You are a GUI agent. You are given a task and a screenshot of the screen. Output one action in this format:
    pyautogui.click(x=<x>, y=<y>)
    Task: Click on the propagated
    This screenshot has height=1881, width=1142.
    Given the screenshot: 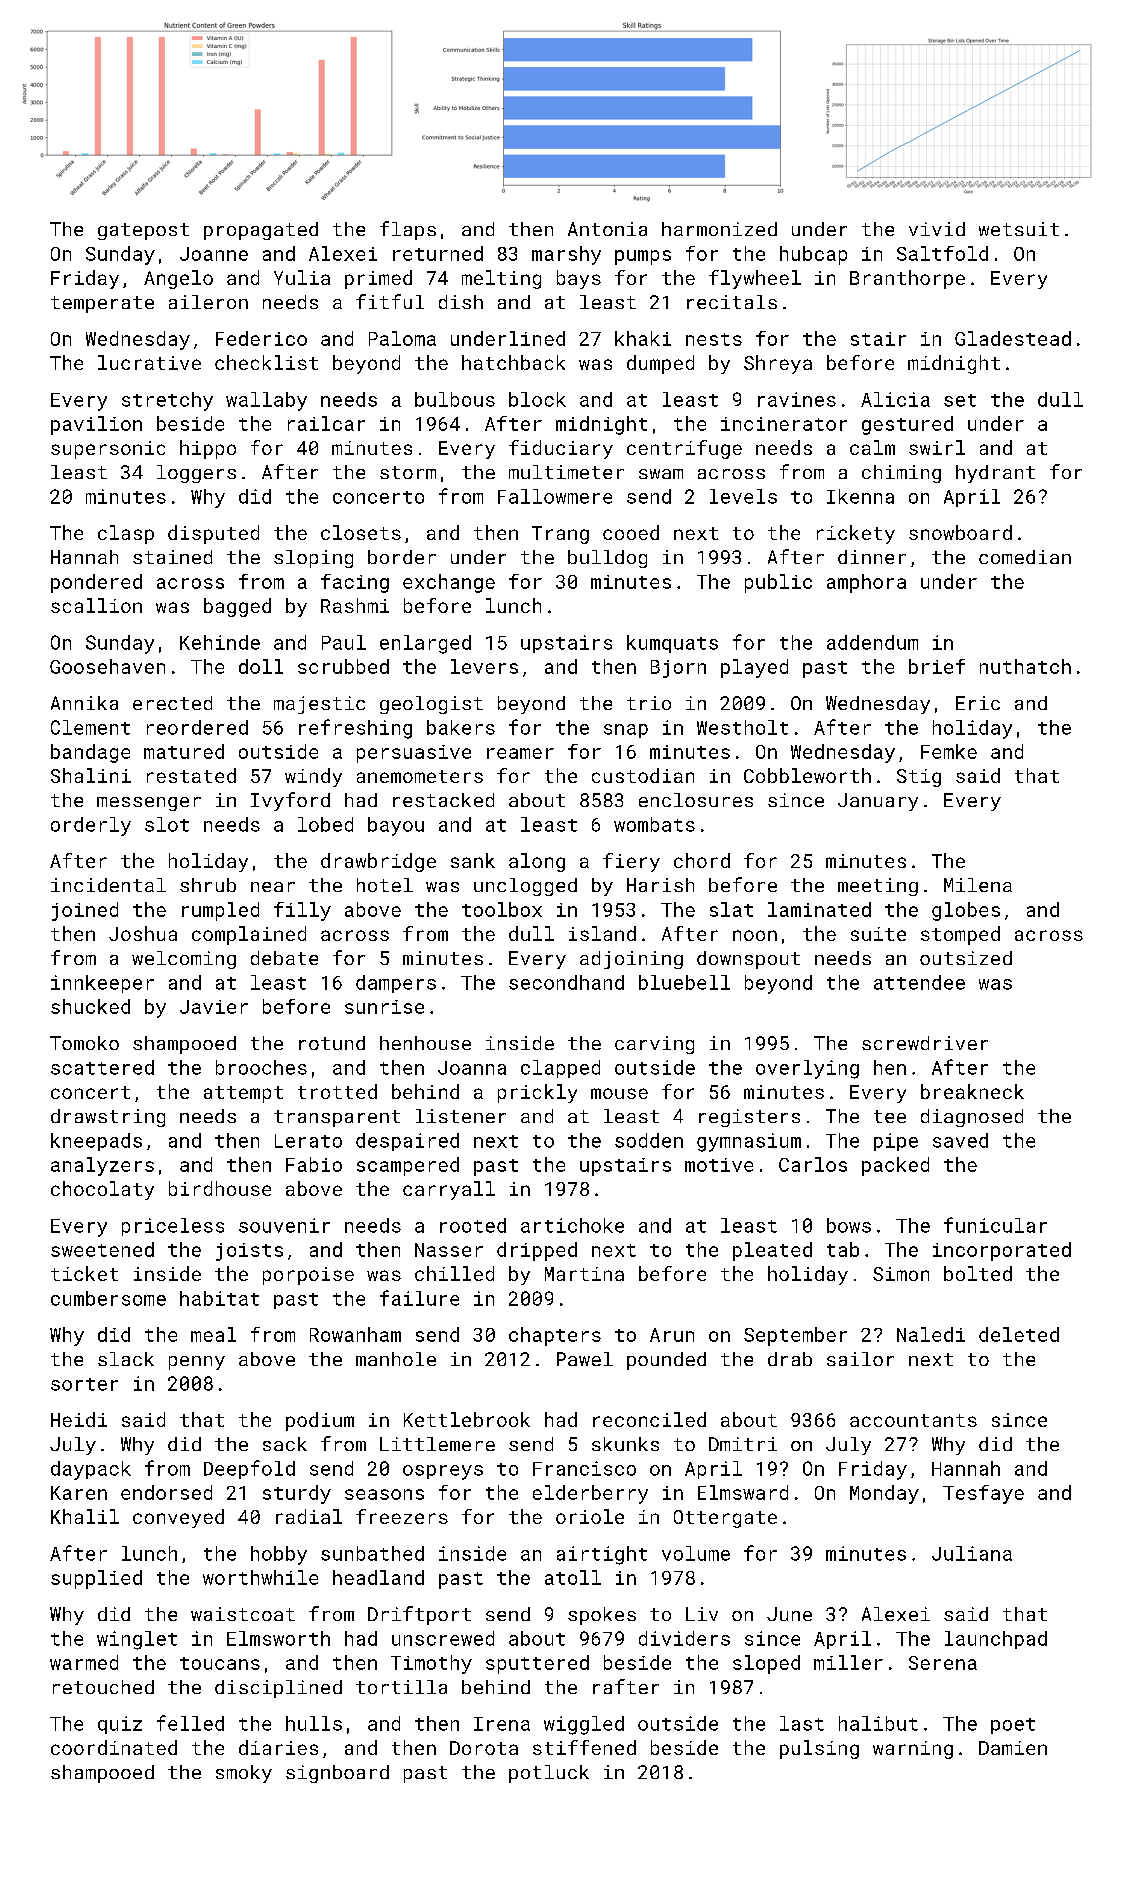 What is the action you would take?
    pyautogui.click(x=261, y=231)
